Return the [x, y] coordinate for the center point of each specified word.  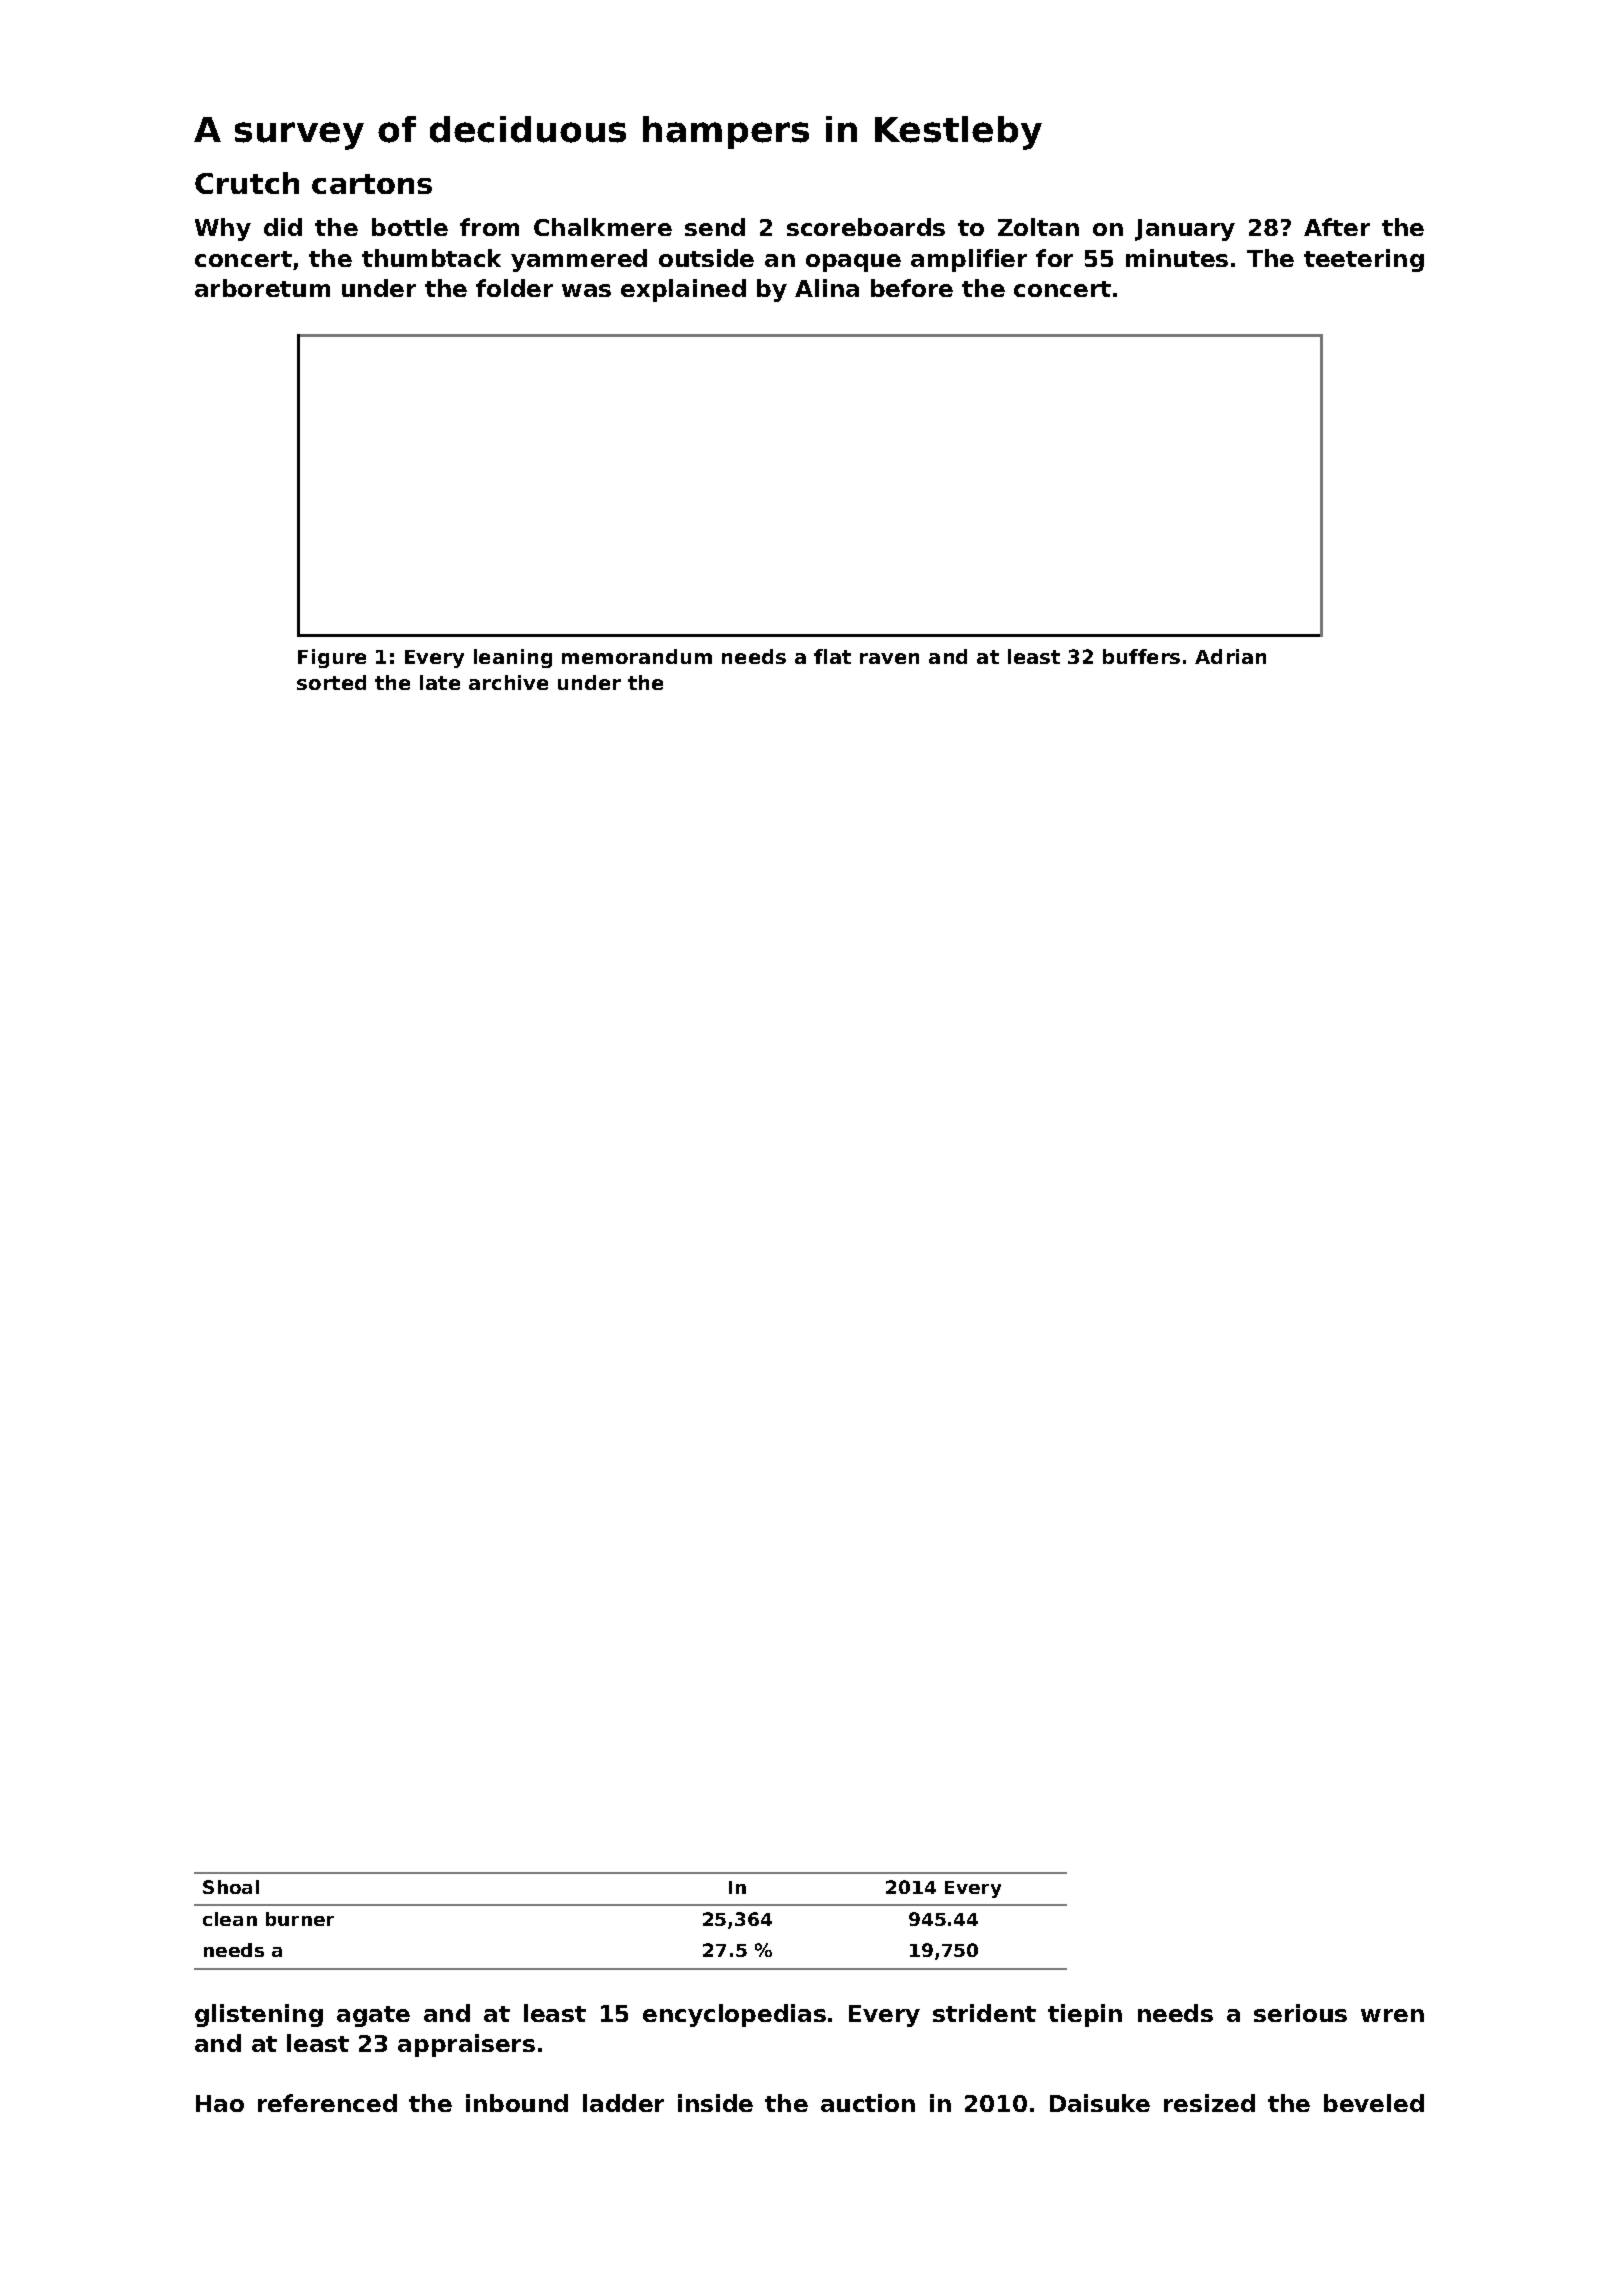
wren [1392, 2015]
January [1185, 230]
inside [715, 2103]
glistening [259, 2015]
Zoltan [1038, 227]
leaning [513, 658]
